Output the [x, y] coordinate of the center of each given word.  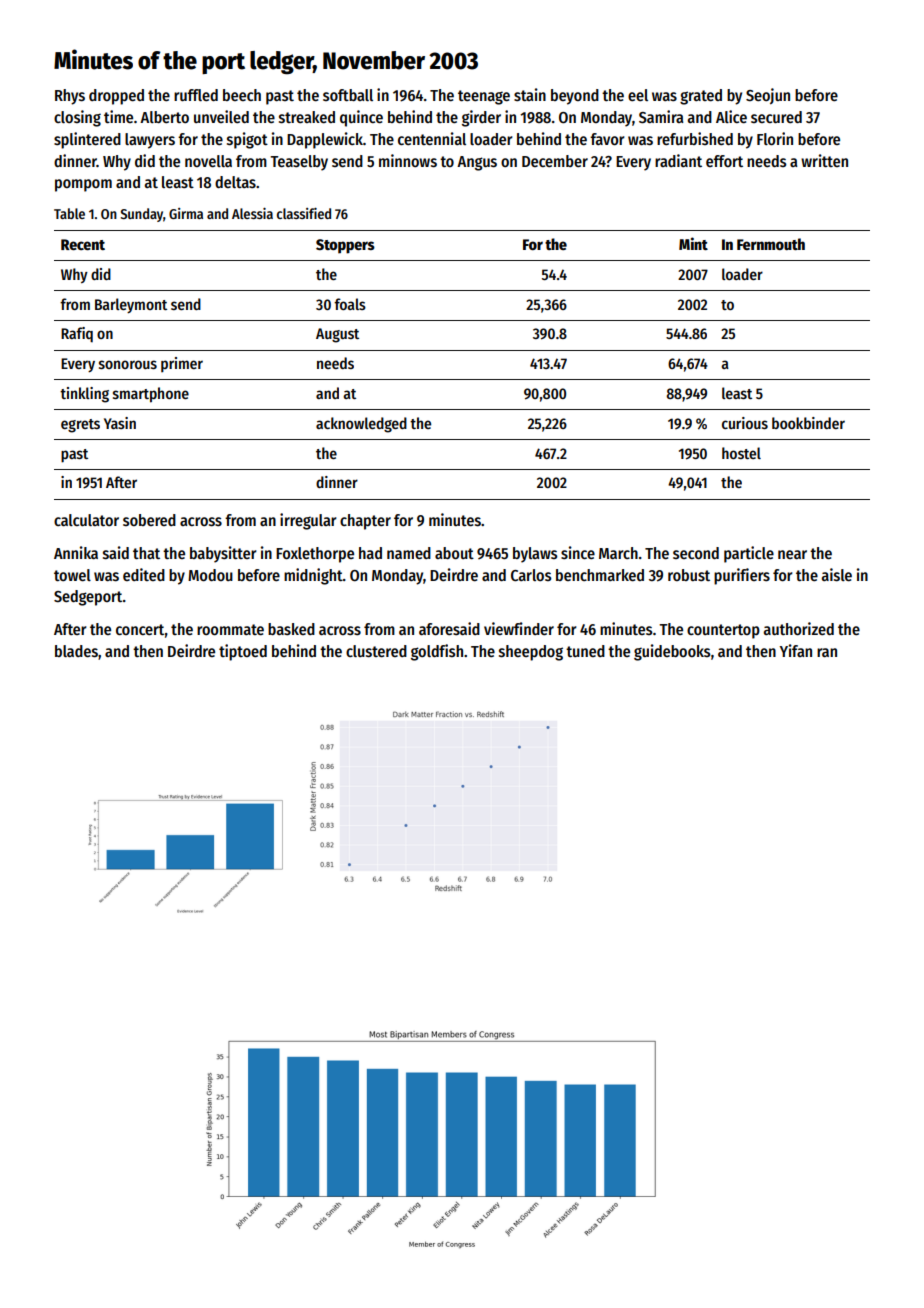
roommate [230, 629]
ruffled [196, 95]
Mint [693, 243]
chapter [365, 522]
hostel [741, 453]
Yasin [120, 423]
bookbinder [808, 423]
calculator [86, 520]
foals [350, 304]
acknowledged [361, 425]
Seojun [768, 96]
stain [530, 94]
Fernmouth [771, 244]
